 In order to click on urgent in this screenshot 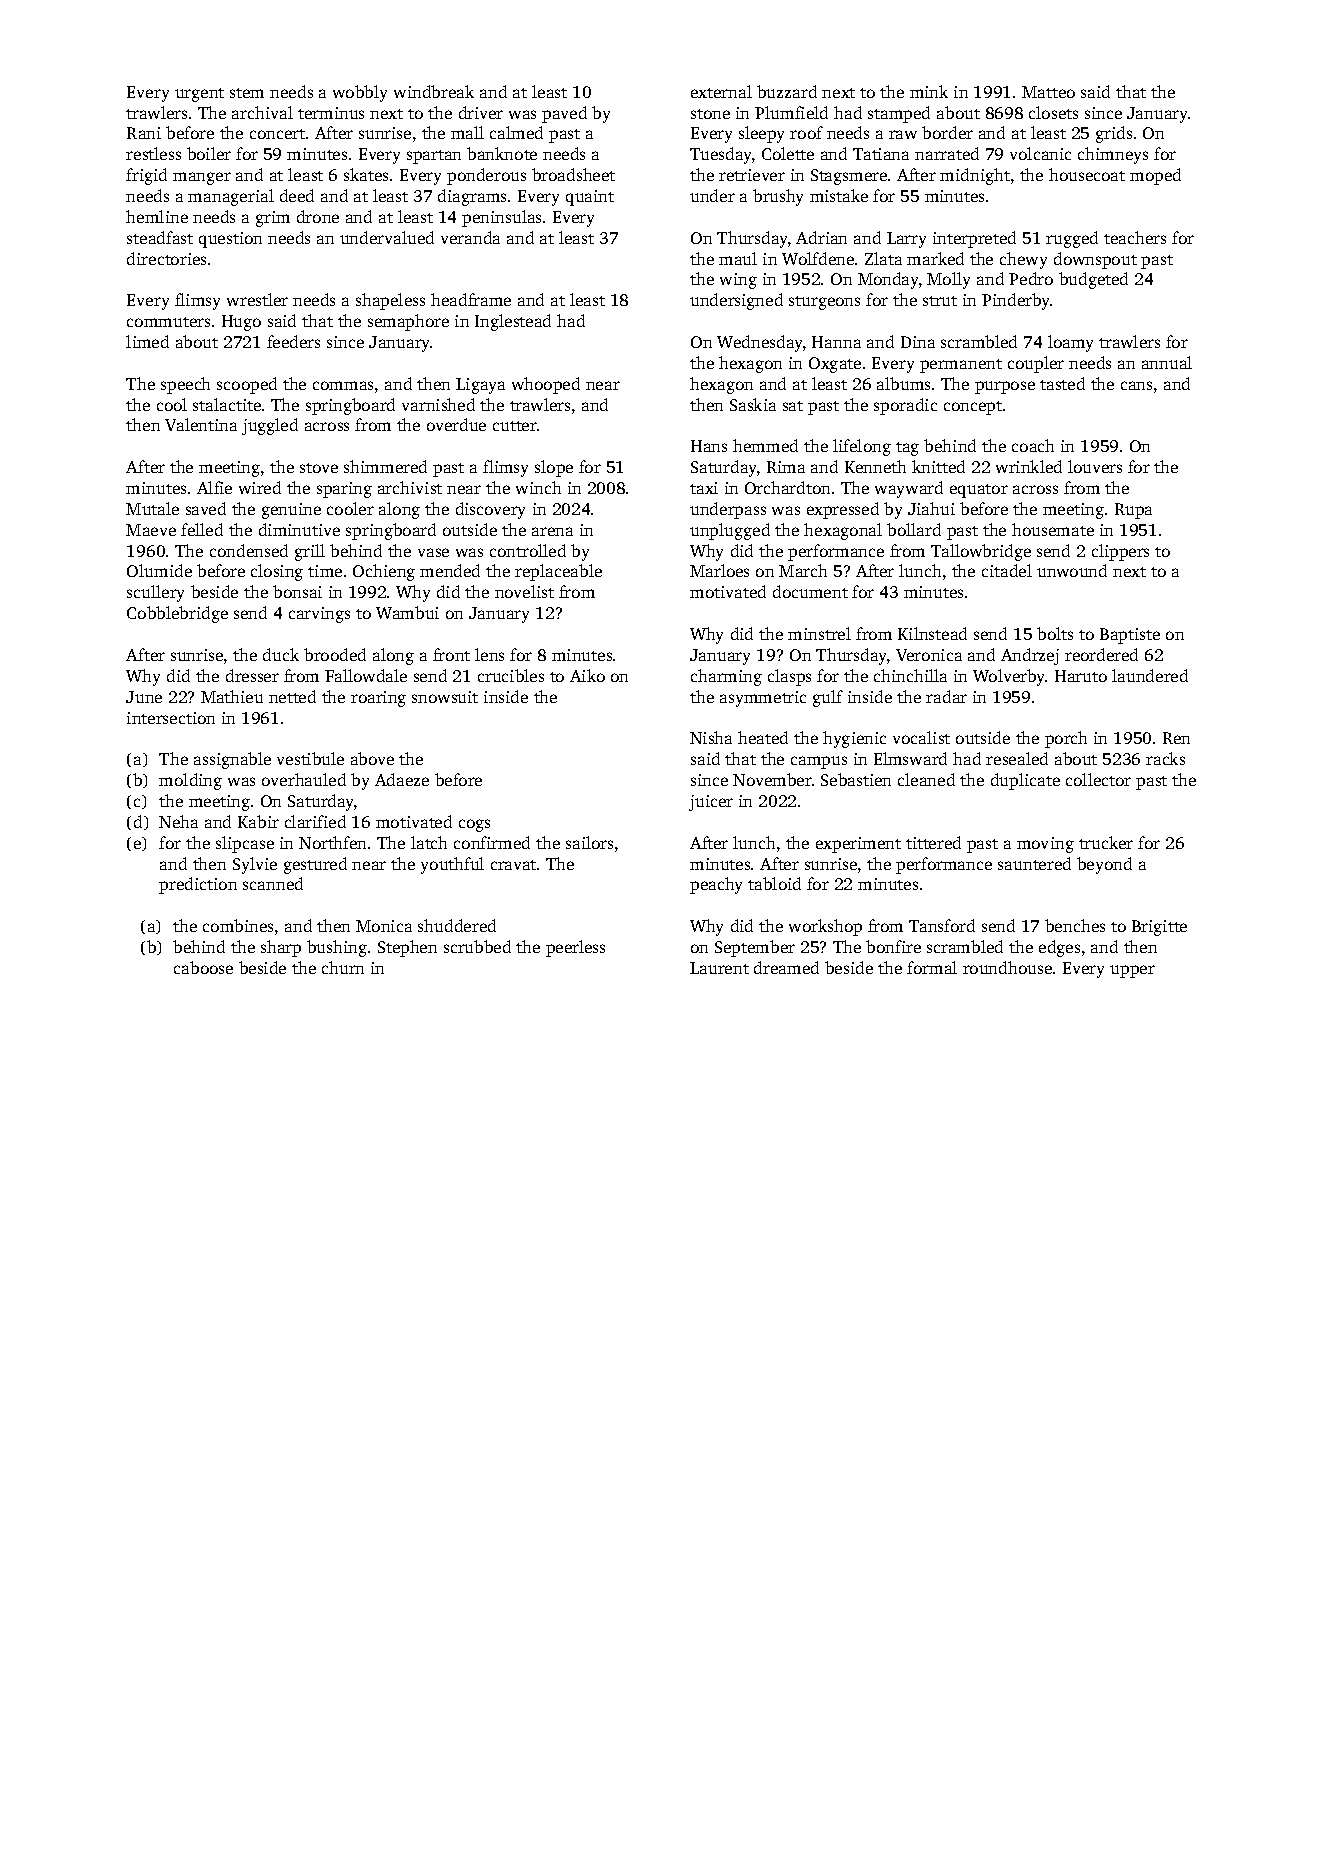, I will do `click(199, 95)`.
